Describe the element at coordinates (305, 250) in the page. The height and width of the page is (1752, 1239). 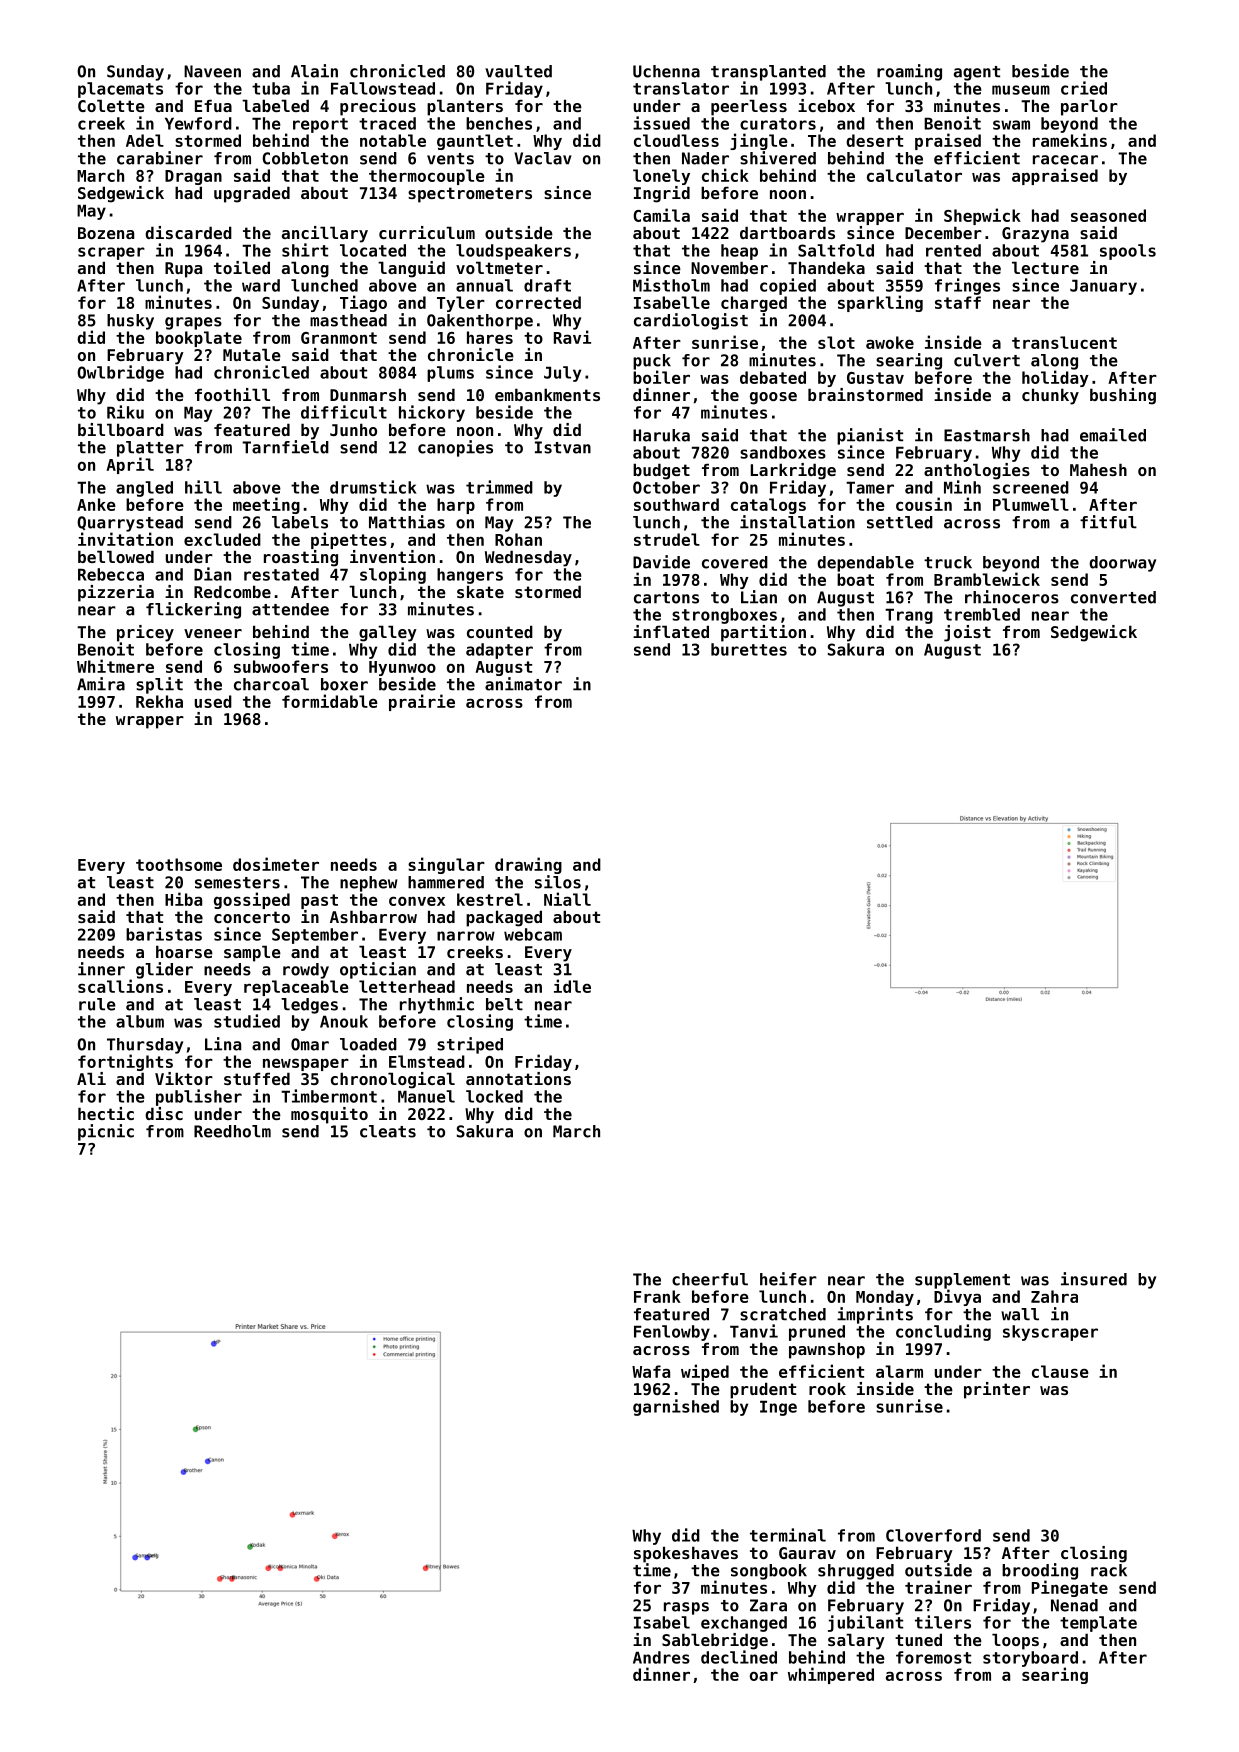
I see `shirt` at that location.
